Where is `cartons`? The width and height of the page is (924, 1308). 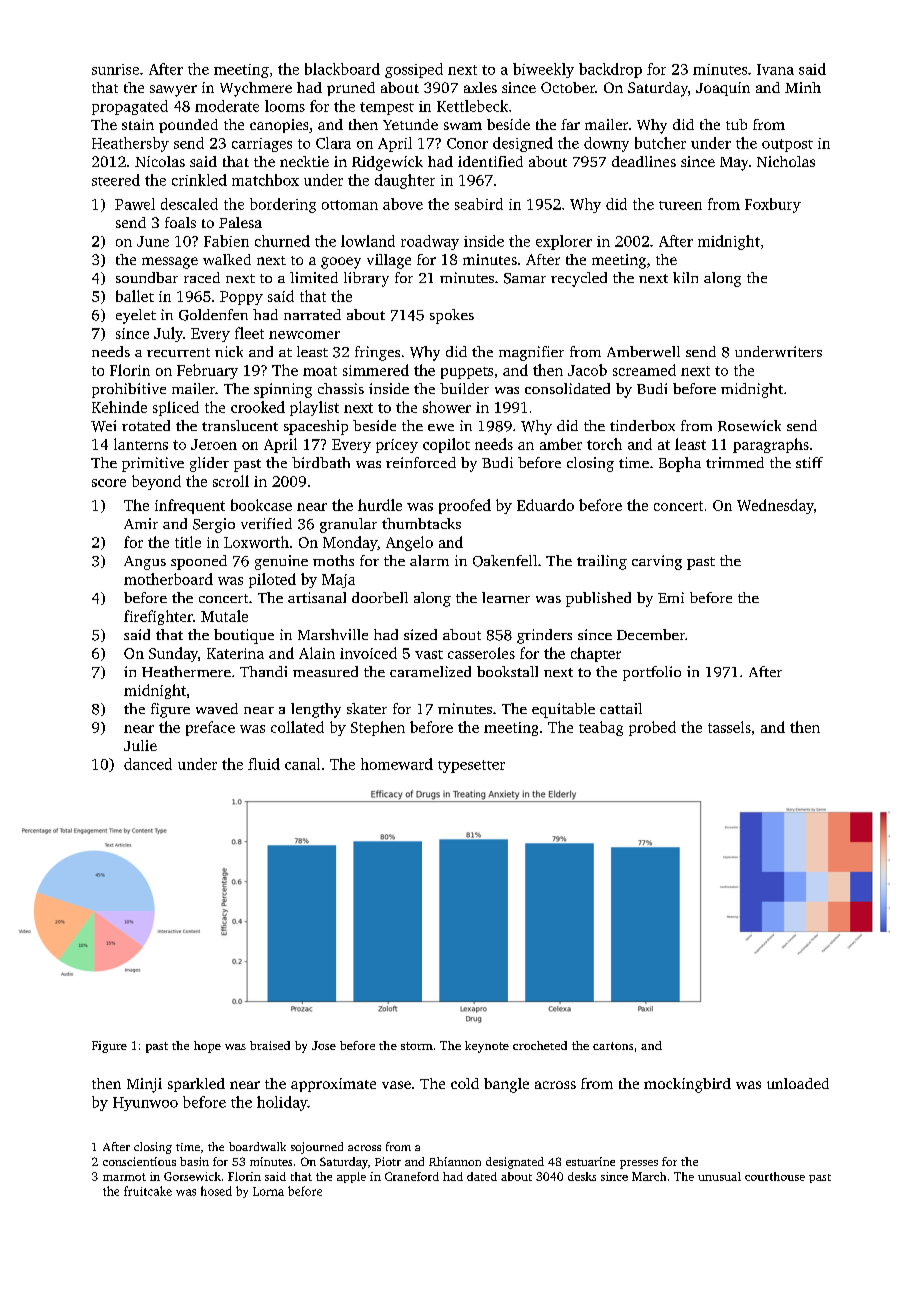 cartons is located at coordinates (613, 1046).
